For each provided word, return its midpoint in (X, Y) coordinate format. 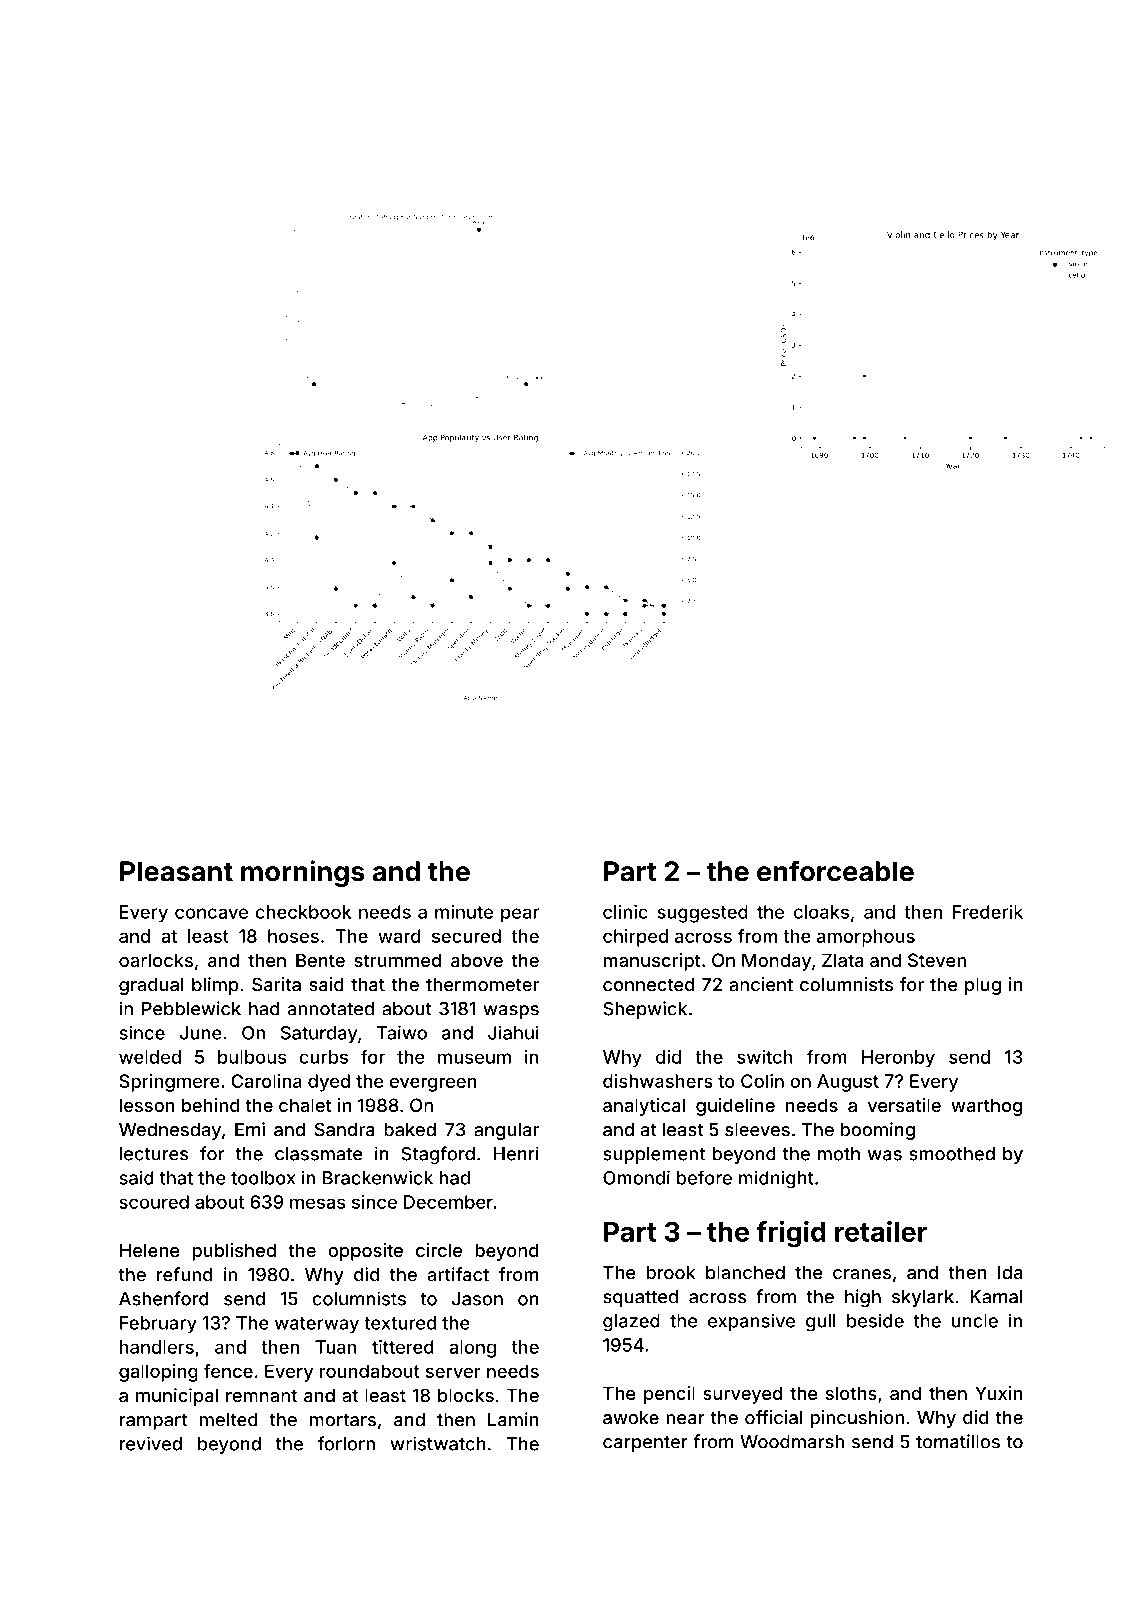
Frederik (988, 912)
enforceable (835, 871)
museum (474, 1058)
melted (229, 1419)
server (453, 1372)
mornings (303, 873)
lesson (147, 1105)
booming (878, 1131)
